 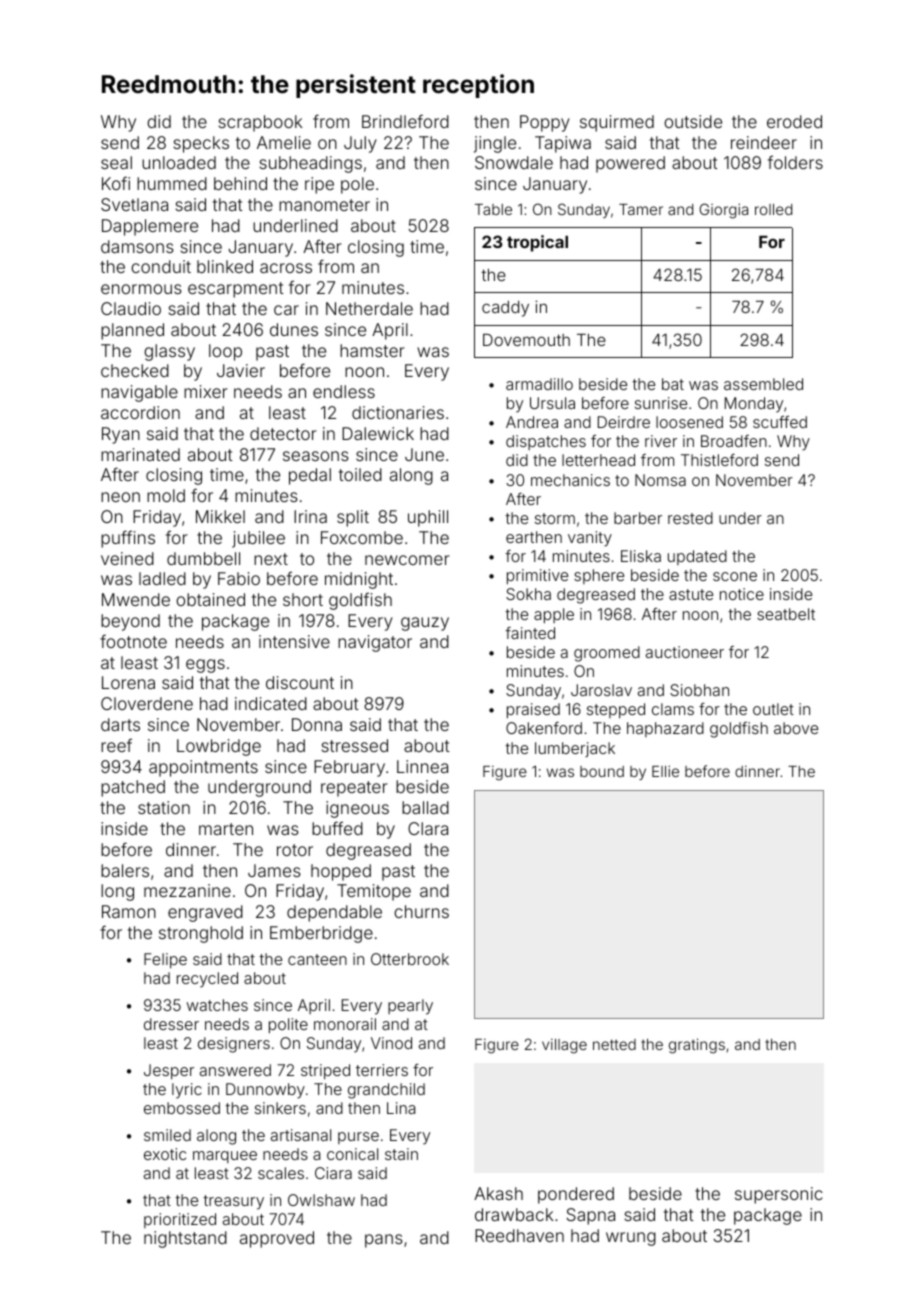 I want to click on above, so click(x=796, y=728).
